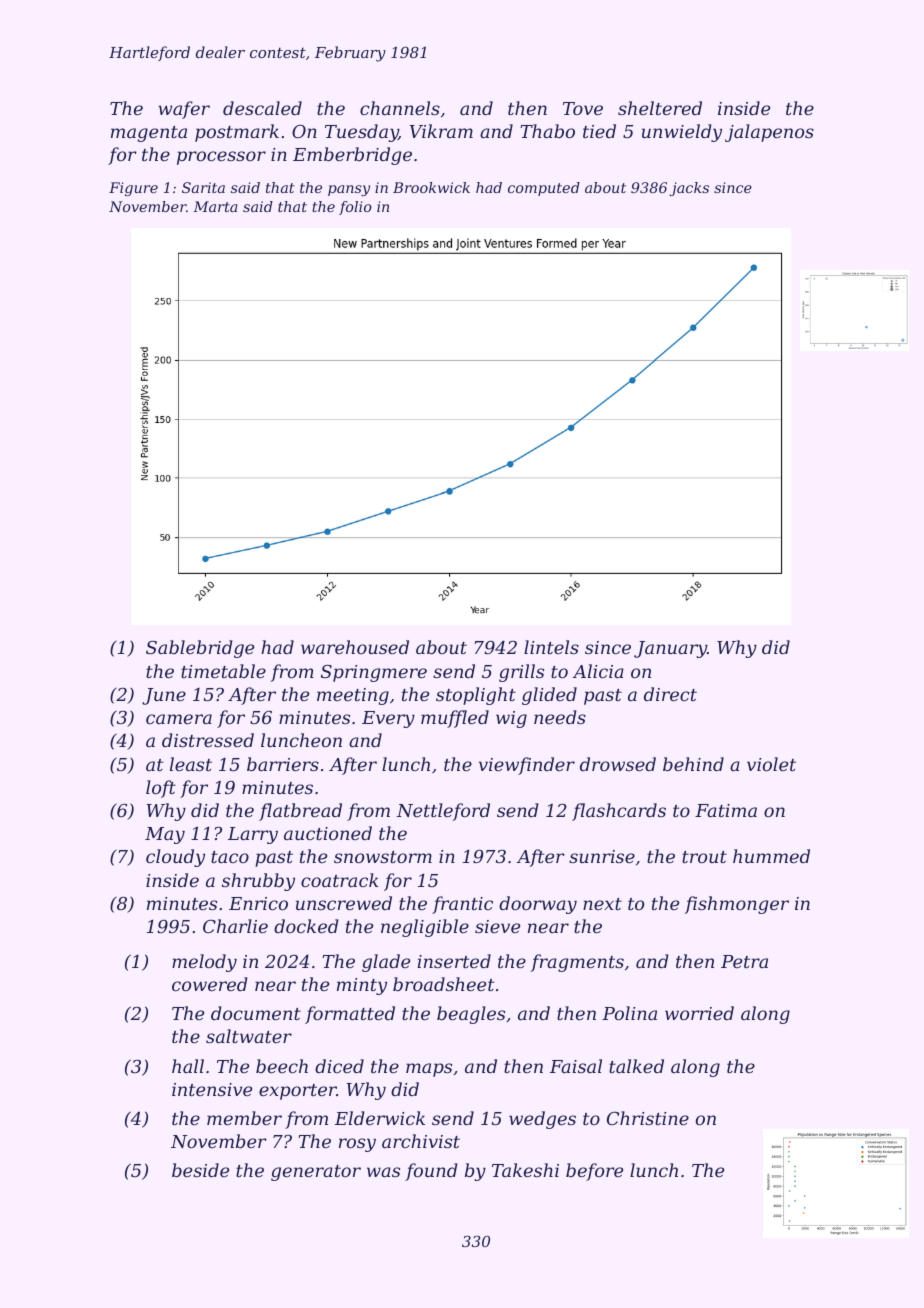 Image resolution: width=924 pixels, height=1308 pixels. I want to click on warehoused, so click(355, 647).
